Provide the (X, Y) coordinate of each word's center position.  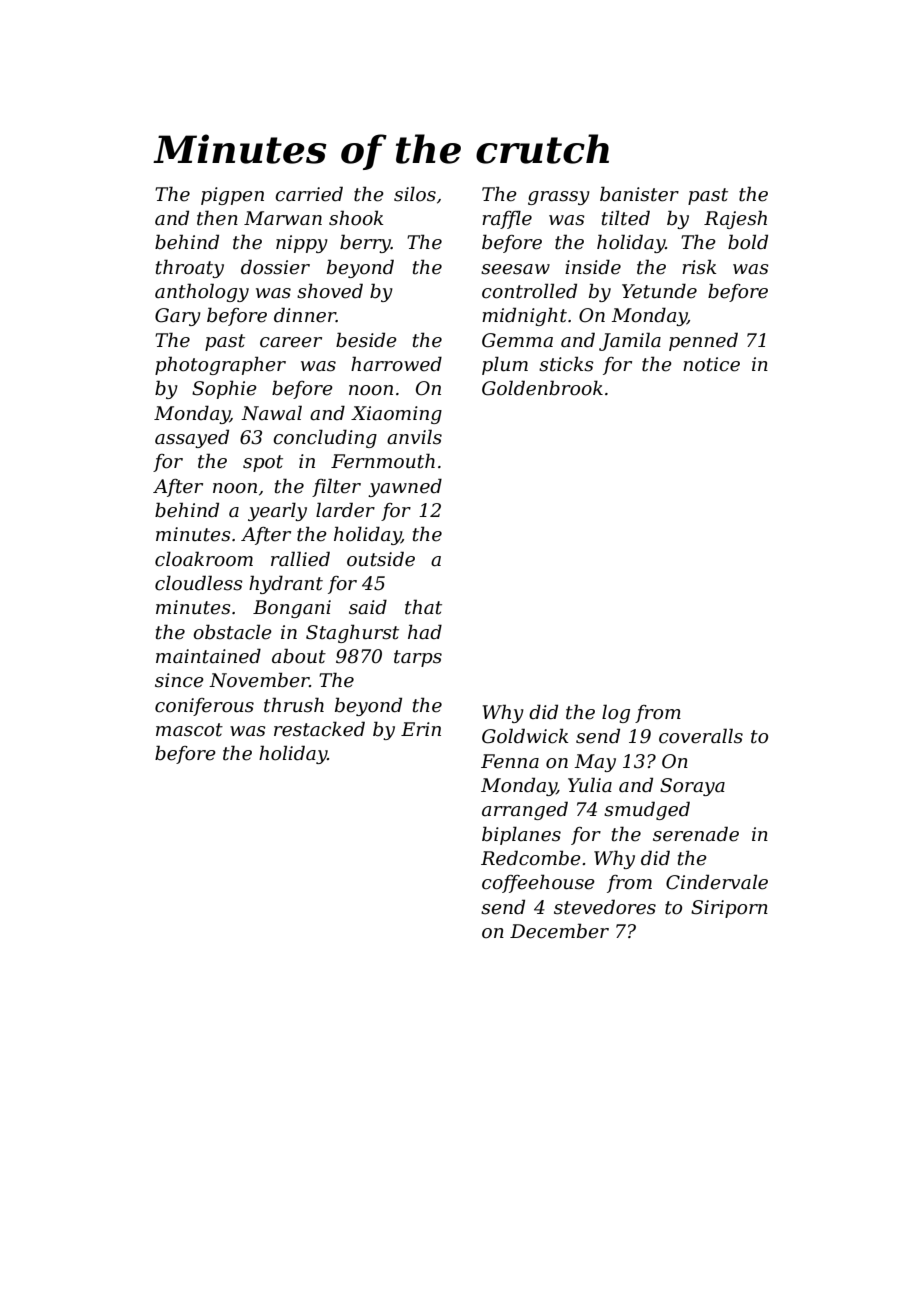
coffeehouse (538, 883)
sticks (566, 364)
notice (711, 364)
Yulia (590, 785)
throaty (190, 268)
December (559, 931)
